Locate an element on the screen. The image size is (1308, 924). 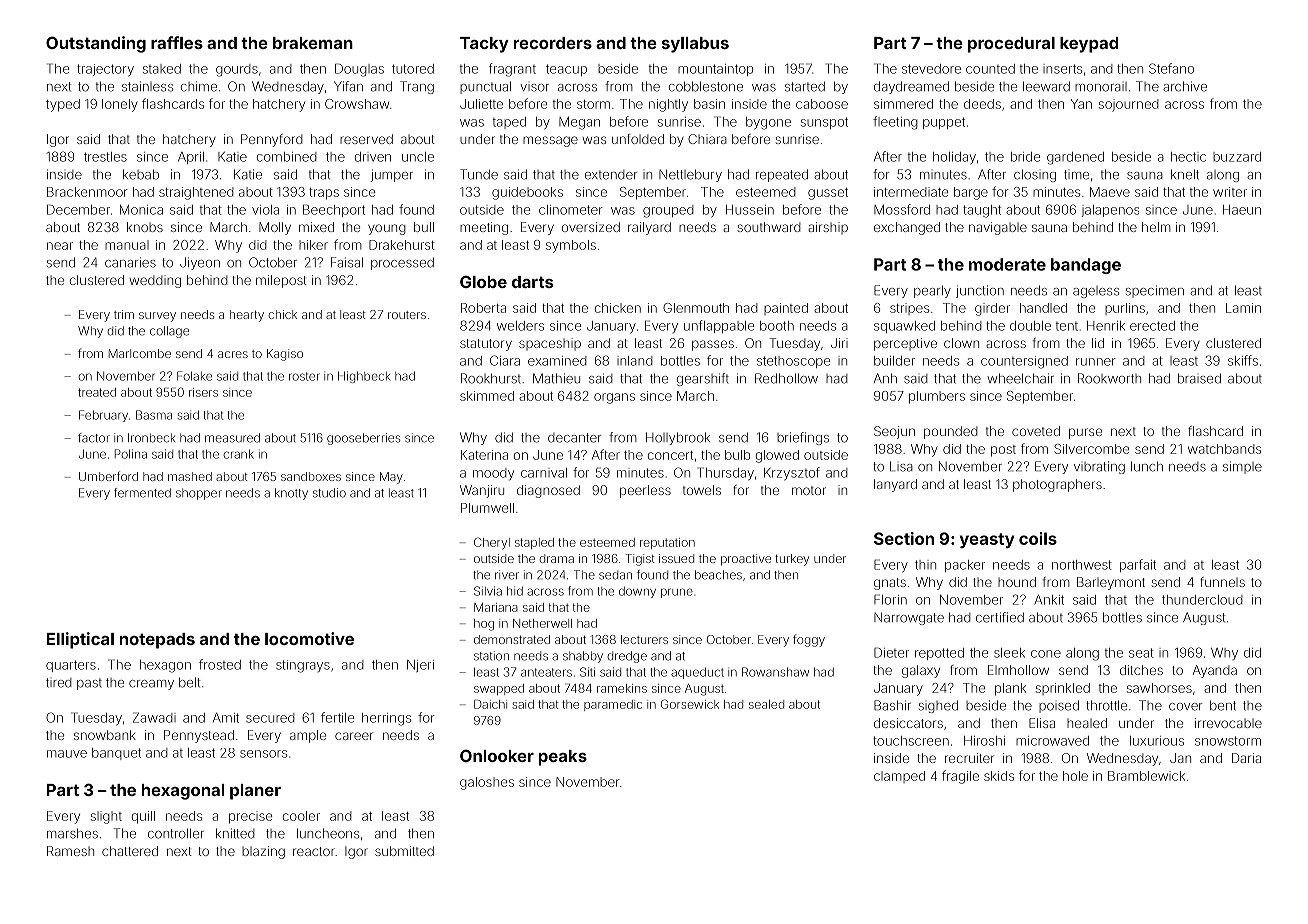
brakeman is located at coordinates (313, 43).
